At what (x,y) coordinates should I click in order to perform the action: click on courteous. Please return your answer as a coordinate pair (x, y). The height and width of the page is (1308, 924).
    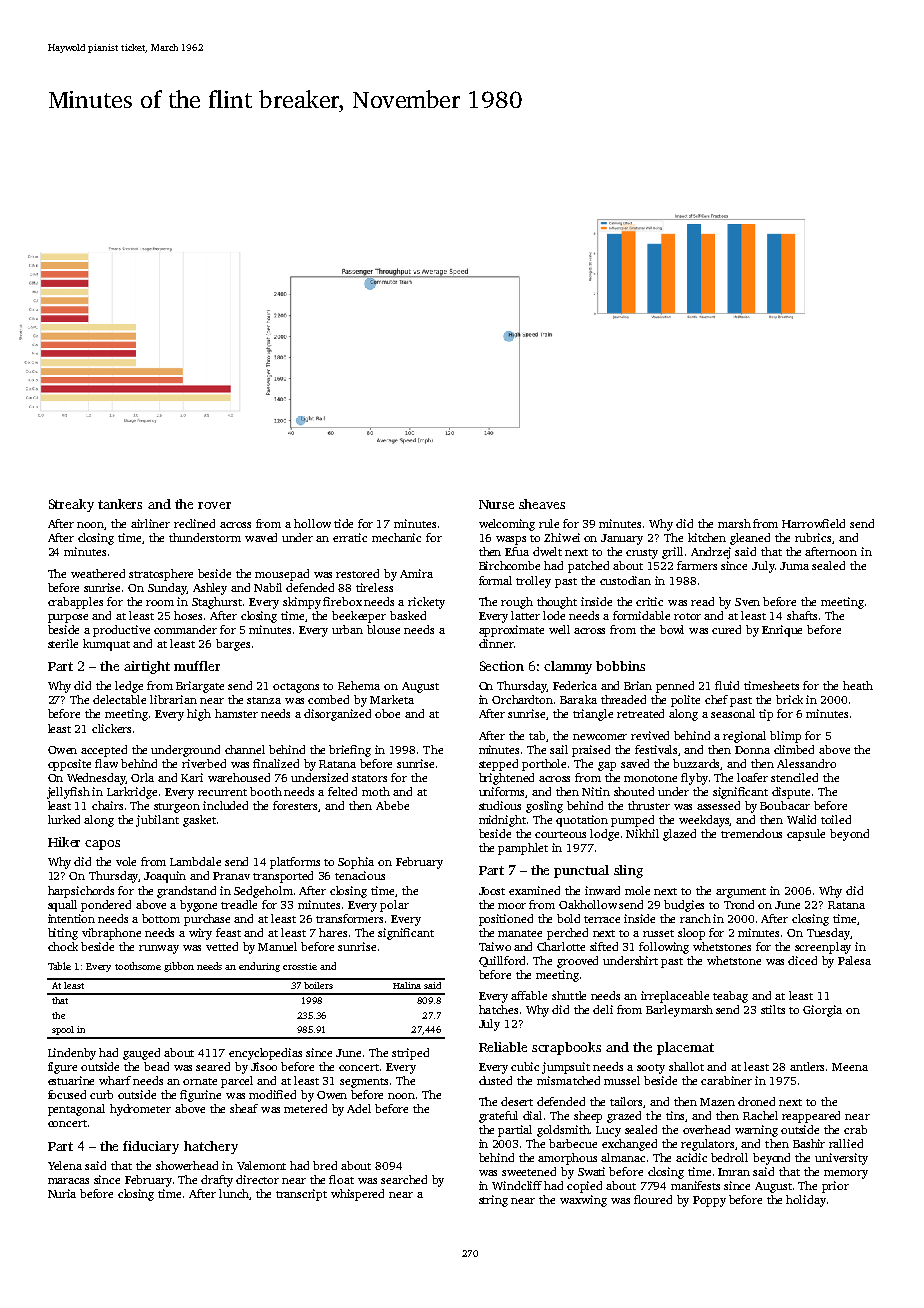
    Looking at the image, I should click on (560, 834).
